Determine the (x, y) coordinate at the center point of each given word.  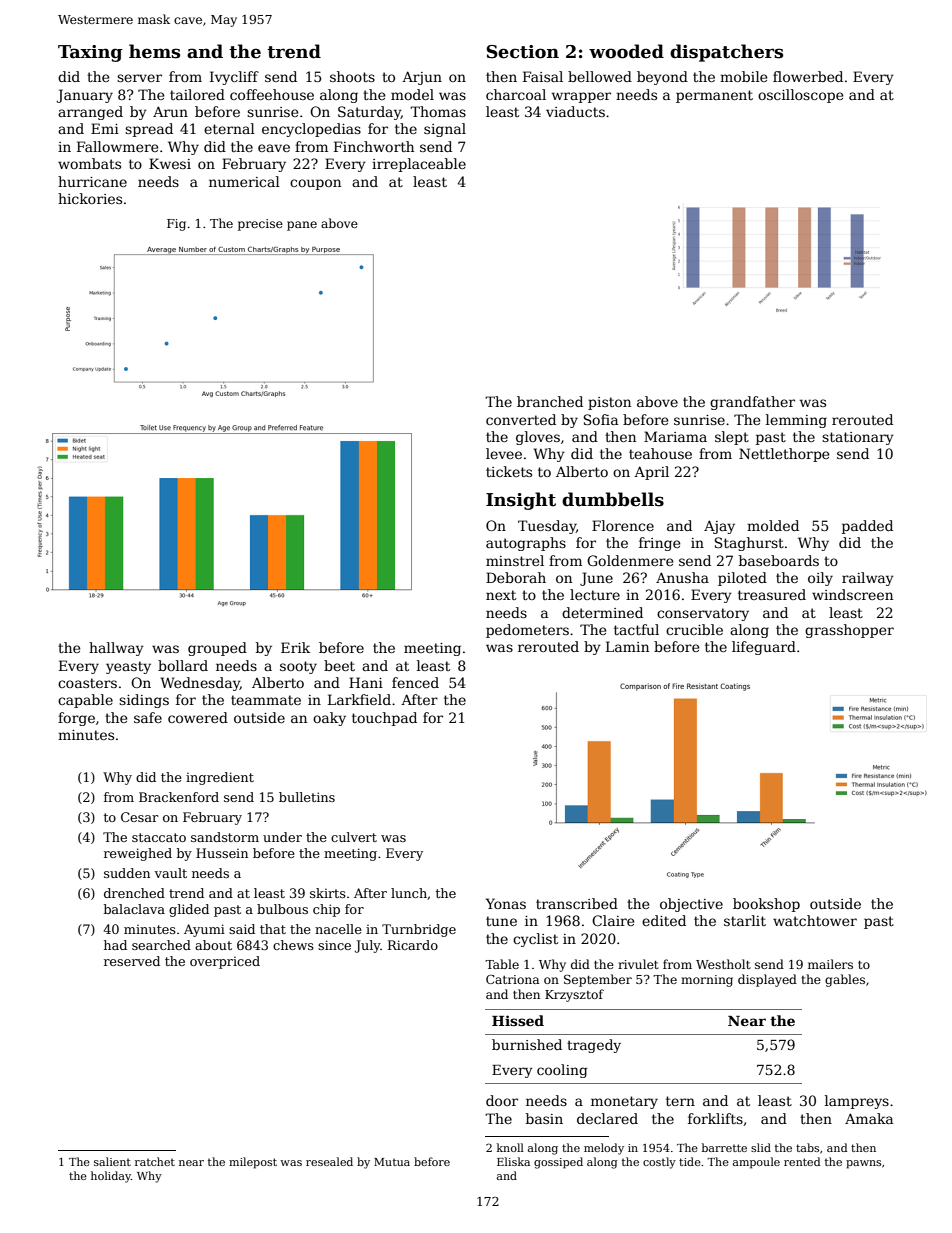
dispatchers (726, 53)
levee (504, 453)
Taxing (90, 53)
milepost (253, 1163)
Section (523, 52)
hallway (116, 649)
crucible (694, 629)
